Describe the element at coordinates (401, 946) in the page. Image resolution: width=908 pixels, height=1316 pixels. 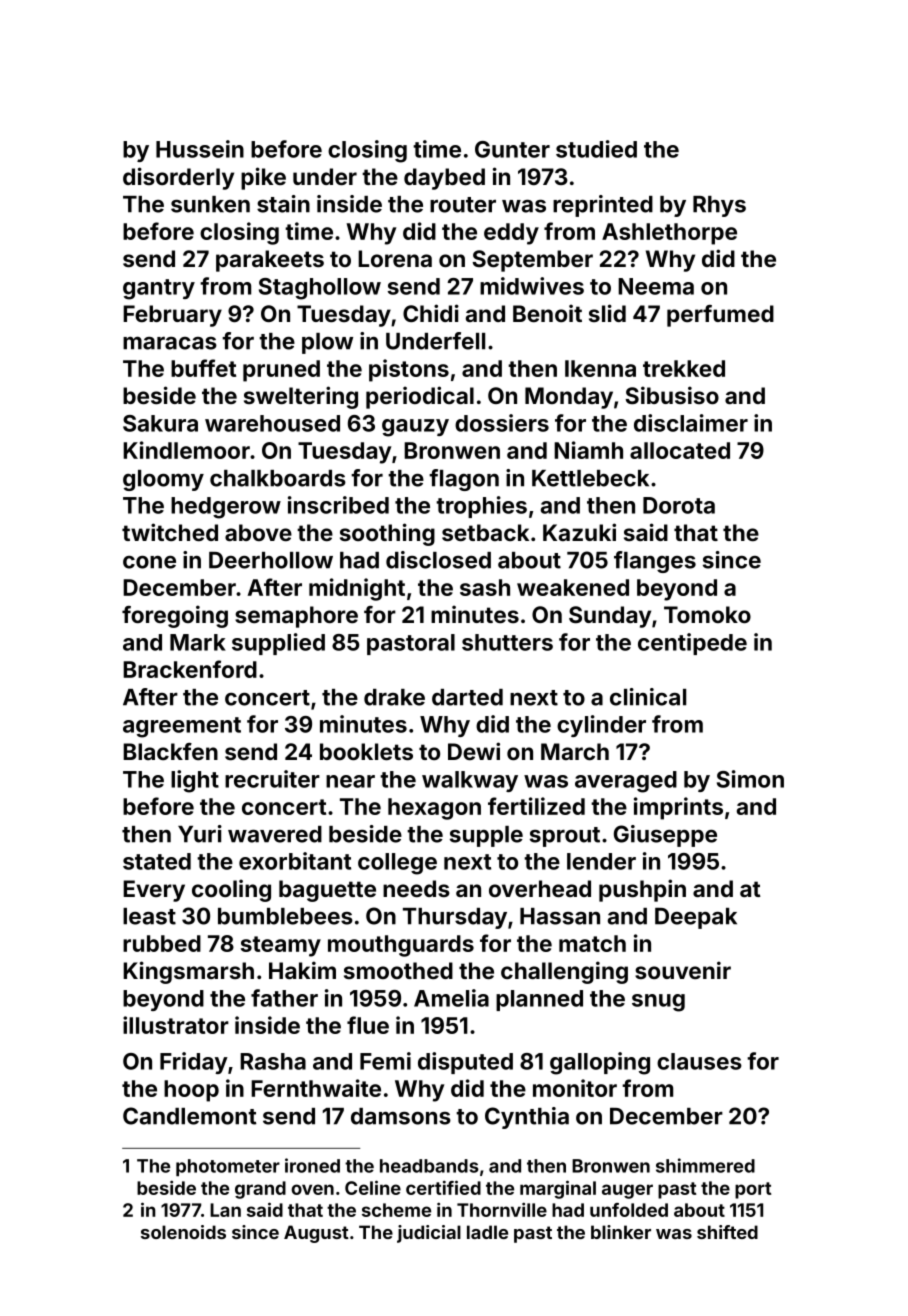
I see `mouthguards` at that location.
